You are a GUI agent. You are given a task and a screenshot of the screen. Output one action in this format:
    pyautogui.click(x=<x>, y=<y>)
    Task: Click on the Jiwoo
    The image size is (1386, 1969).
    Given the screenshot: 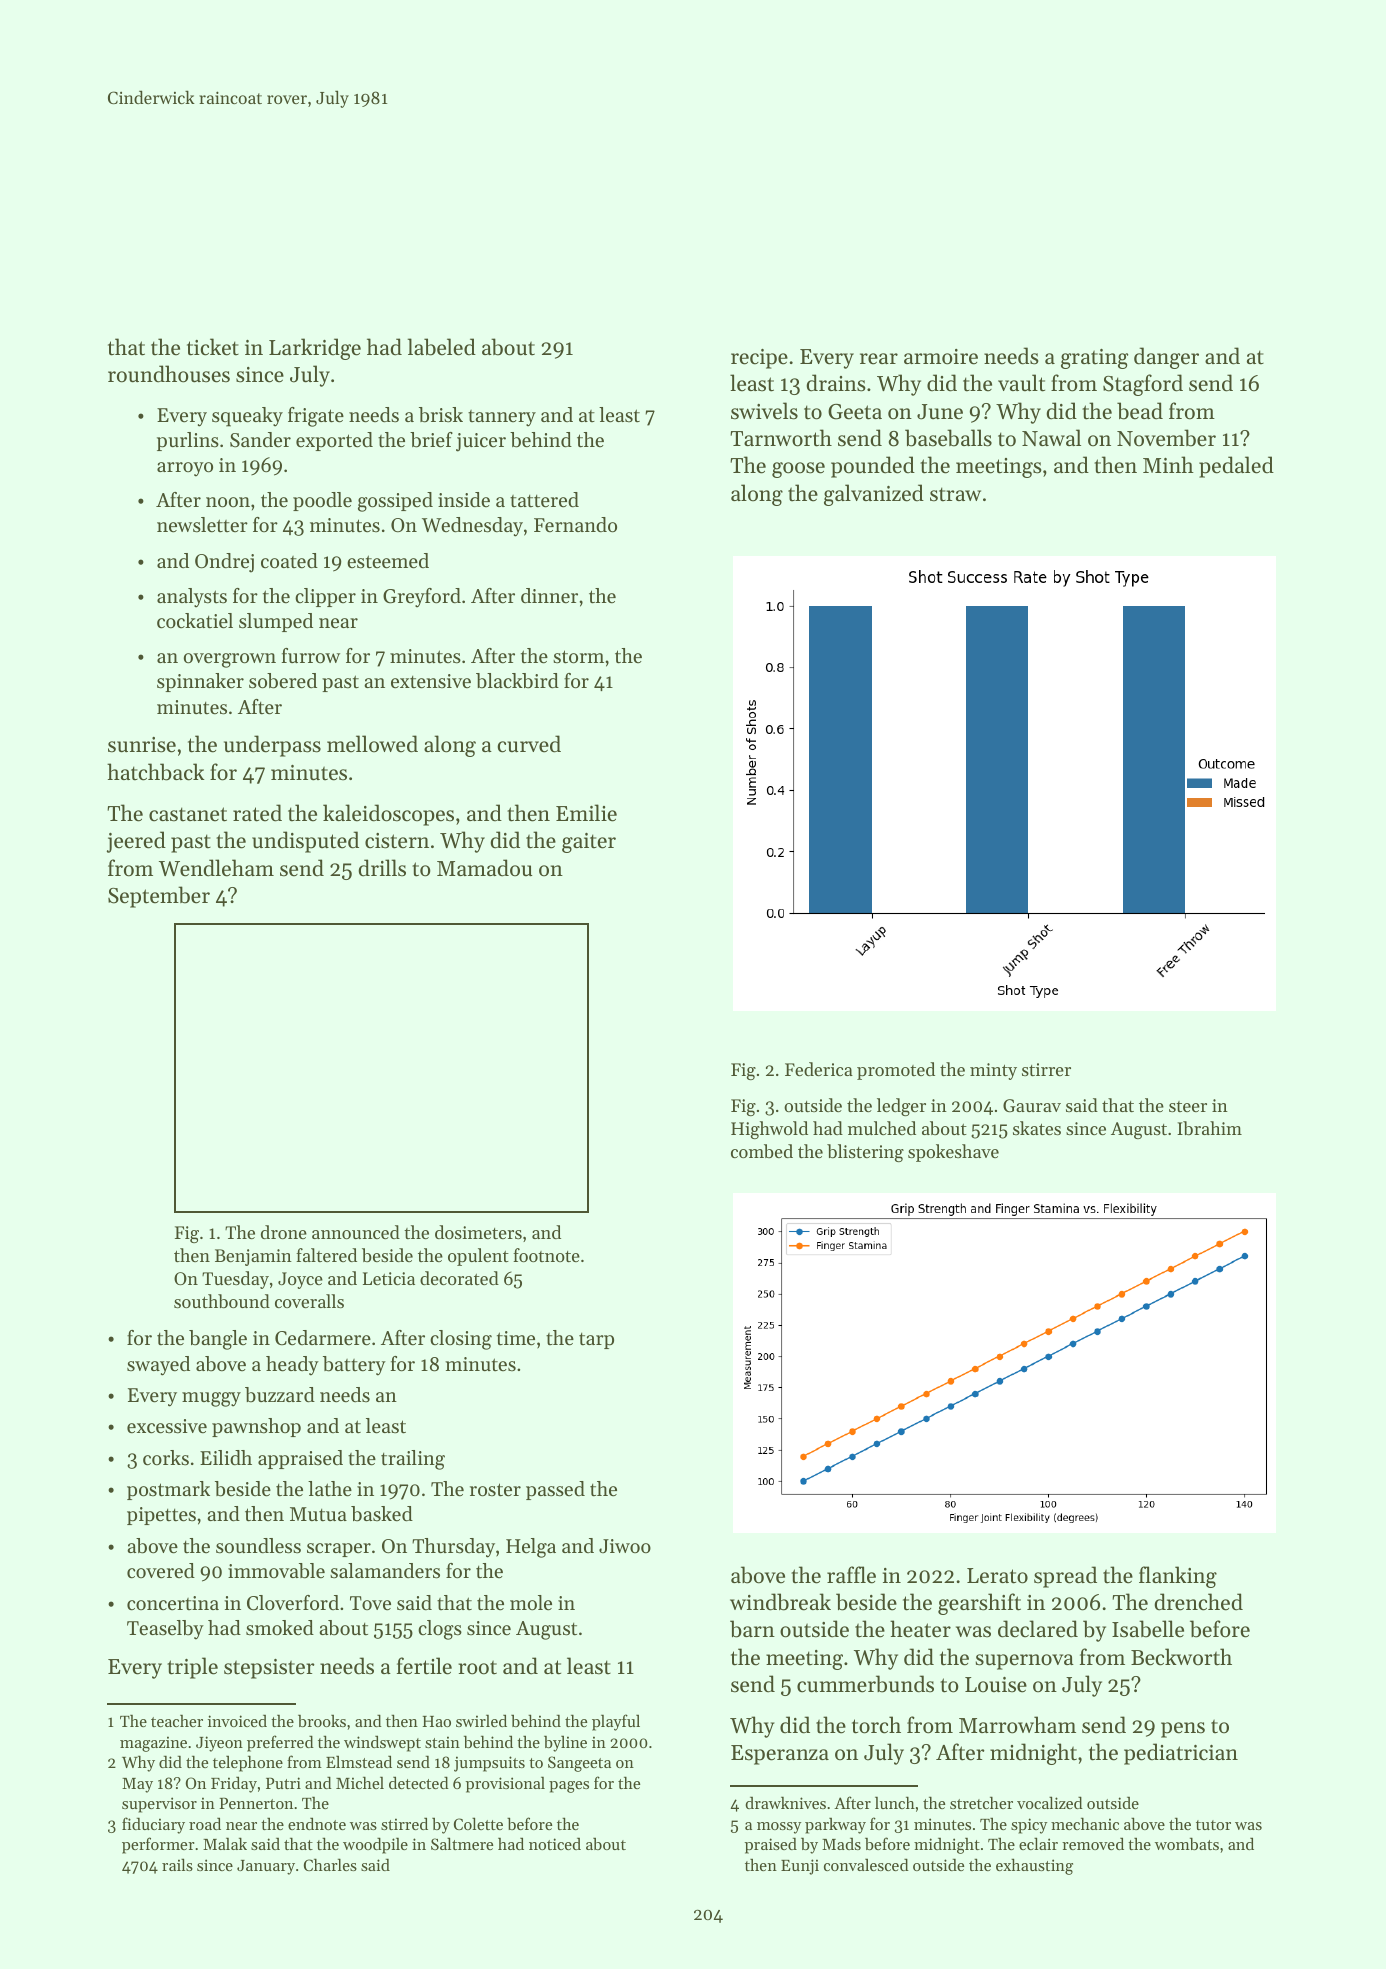 What is the action you would take?
    pyautogui.click(x=625, y=1546)
